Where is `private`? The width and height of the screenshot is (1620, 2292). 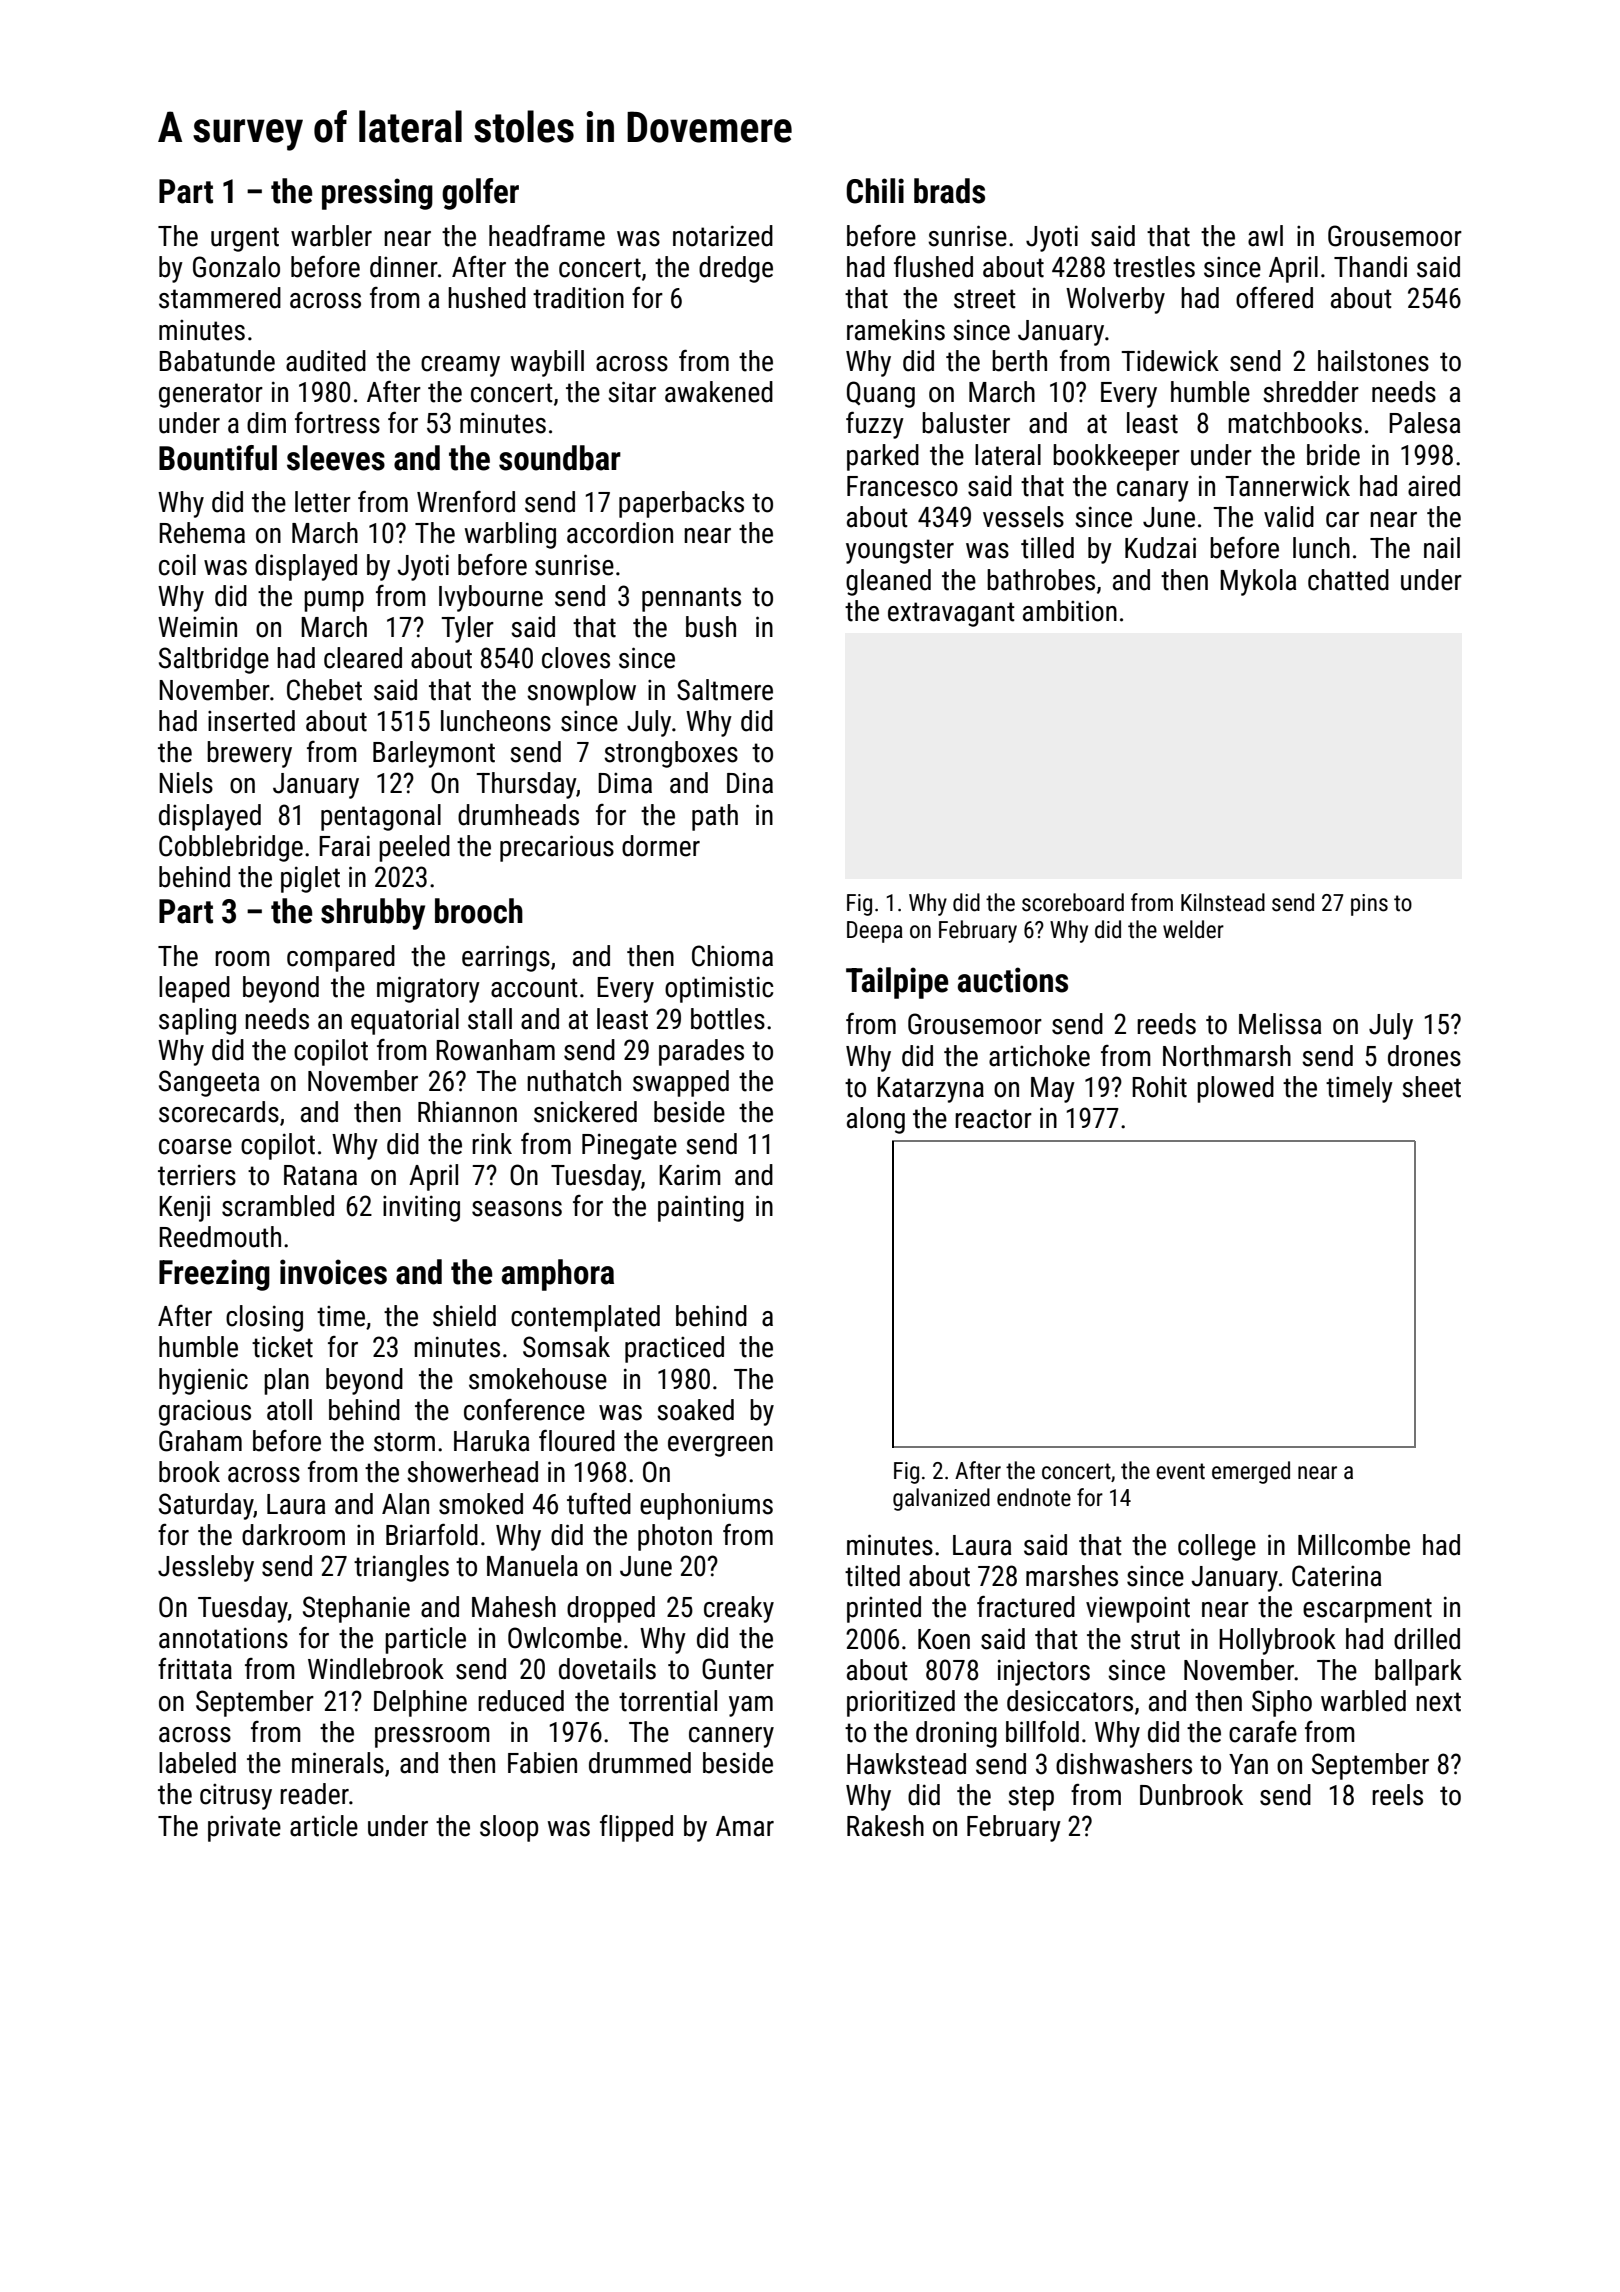 private is located at coordinates (244, 1829).
